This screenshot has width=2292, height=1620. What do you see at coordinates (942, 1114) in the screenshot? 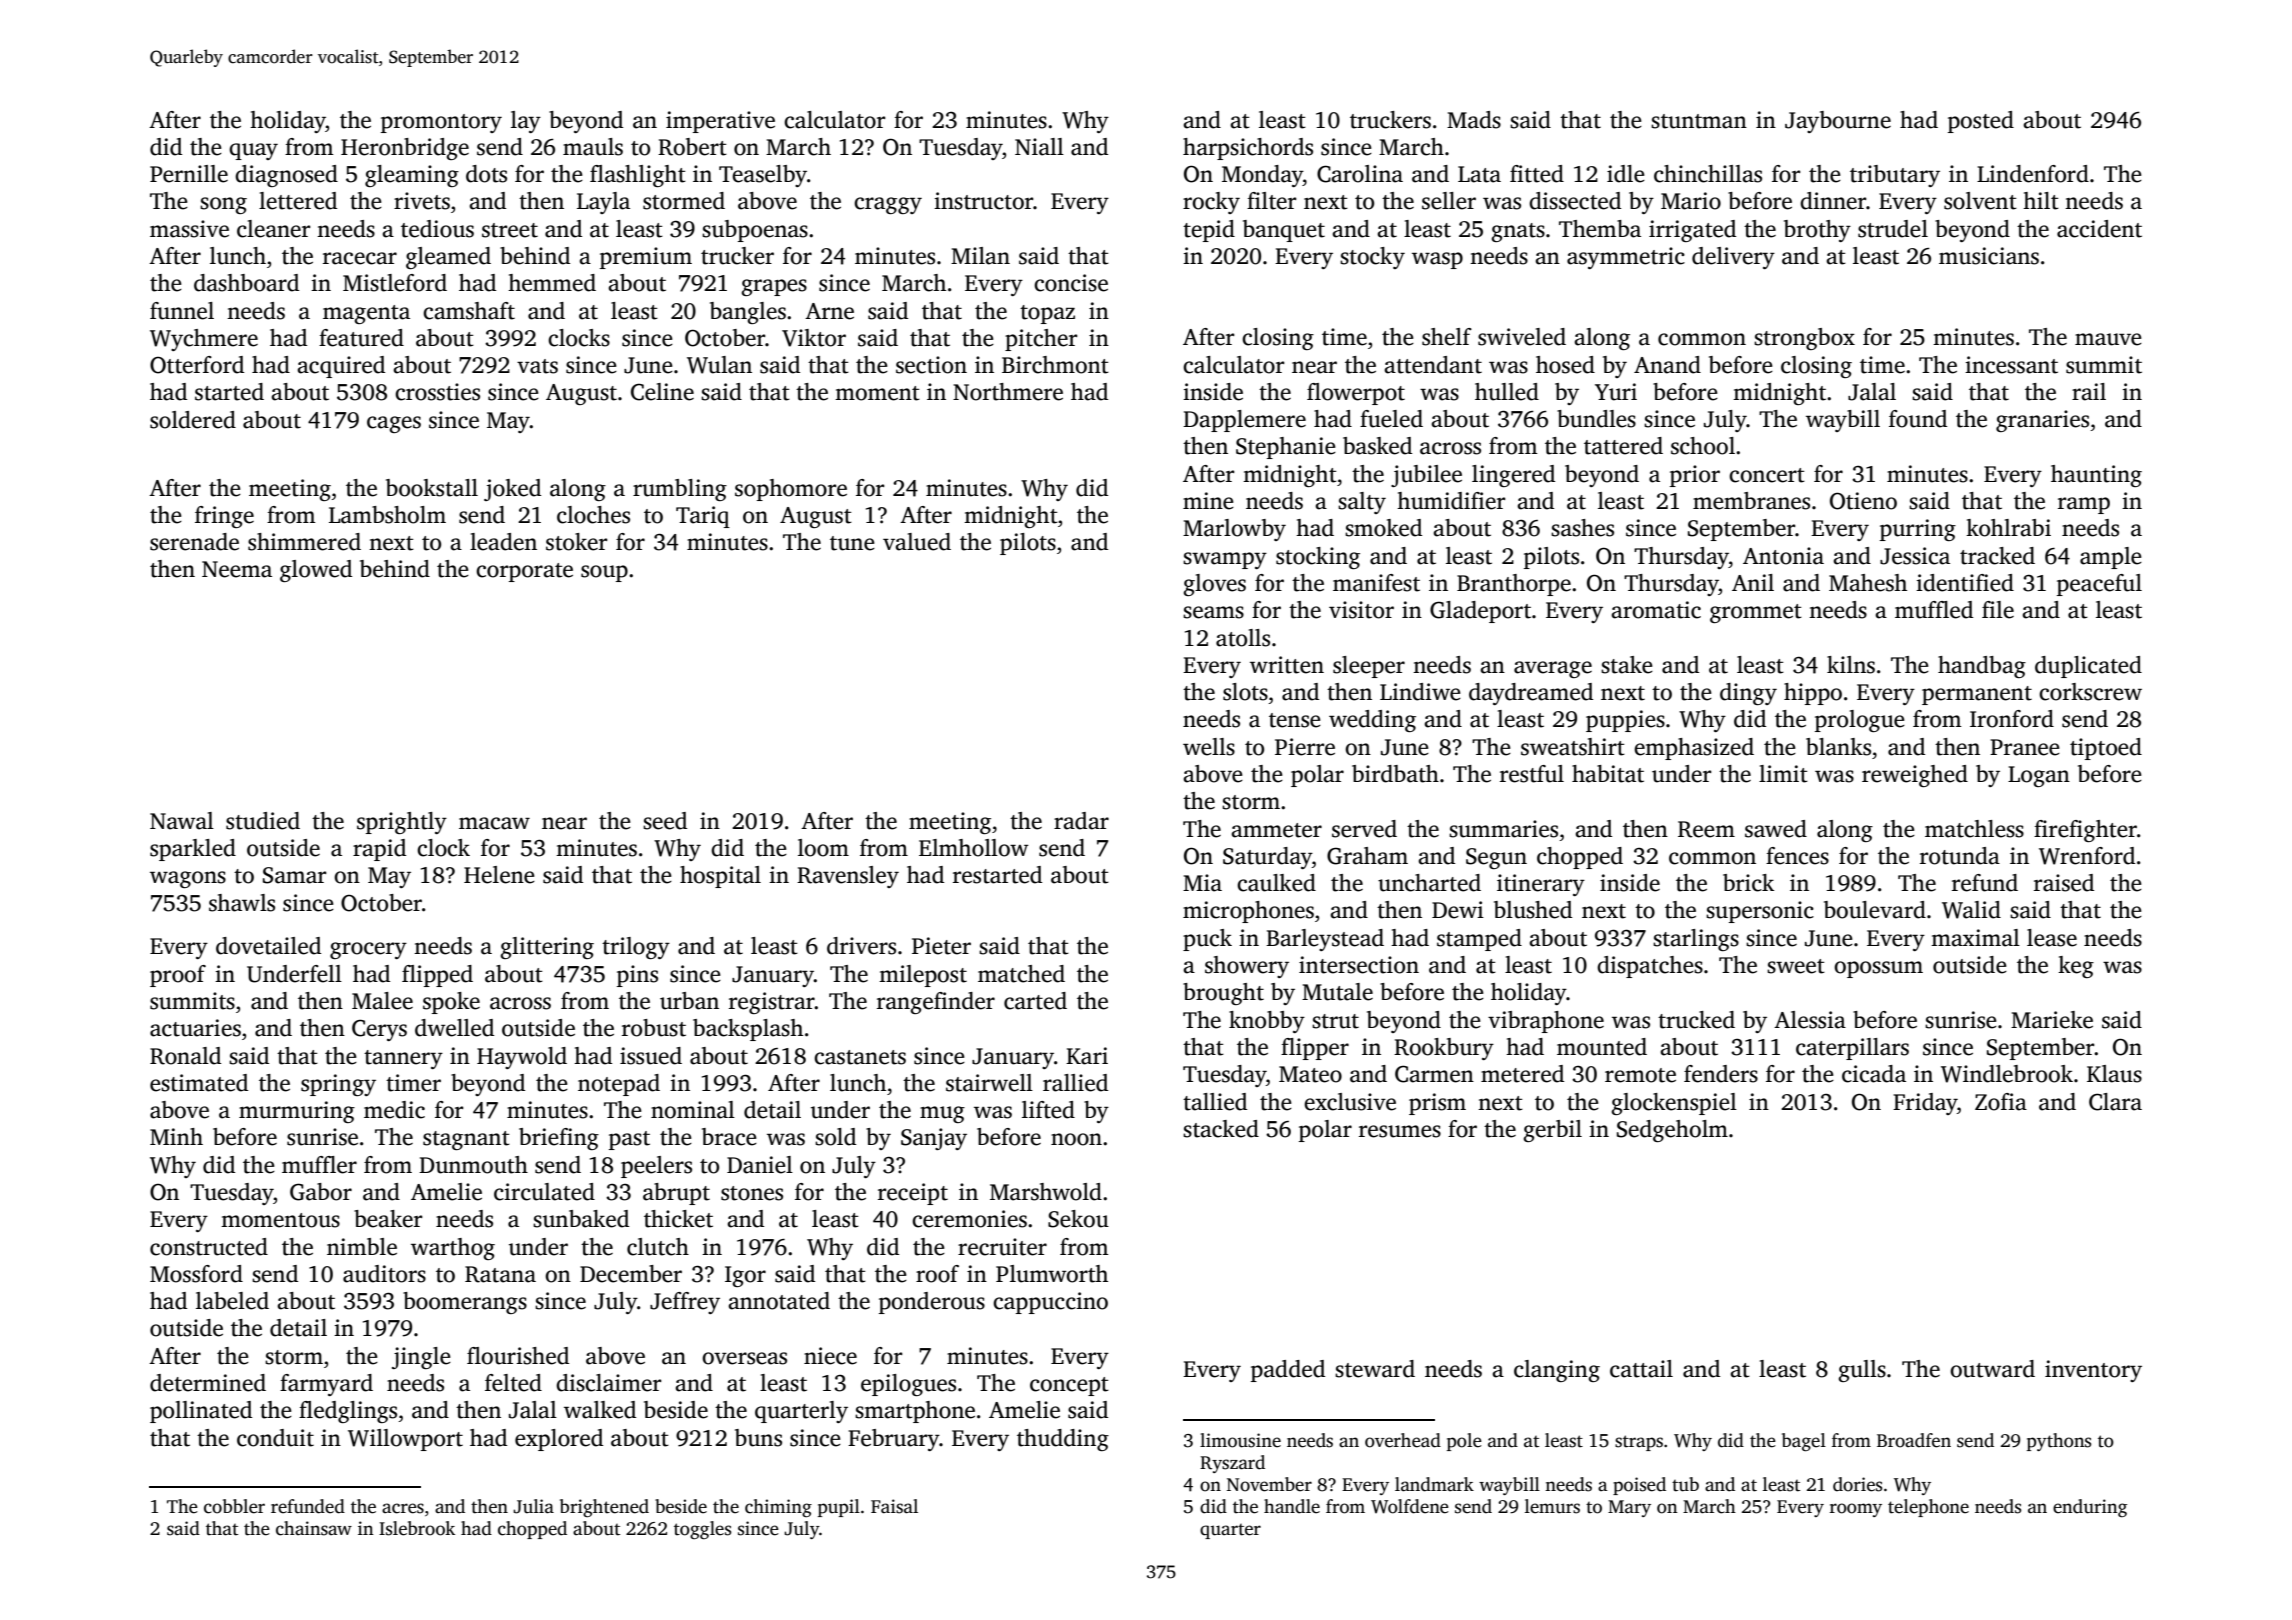
I see `mug` at bounding box center [942, 1114].
